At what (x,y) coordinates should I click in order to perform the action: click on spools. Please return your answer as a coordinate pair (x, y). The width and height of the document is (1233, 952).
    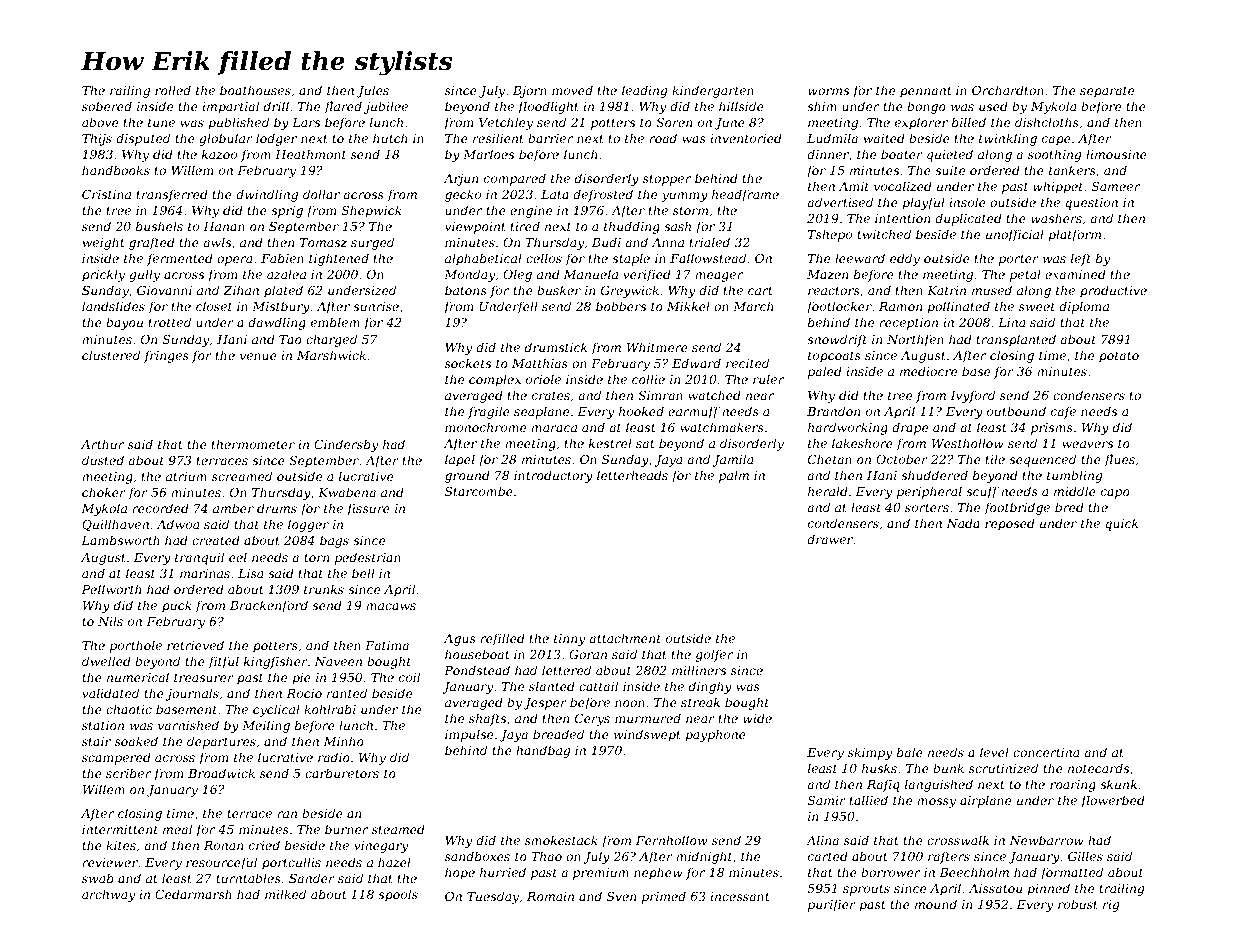
    Looking at the image, I should click on (398, 895).
